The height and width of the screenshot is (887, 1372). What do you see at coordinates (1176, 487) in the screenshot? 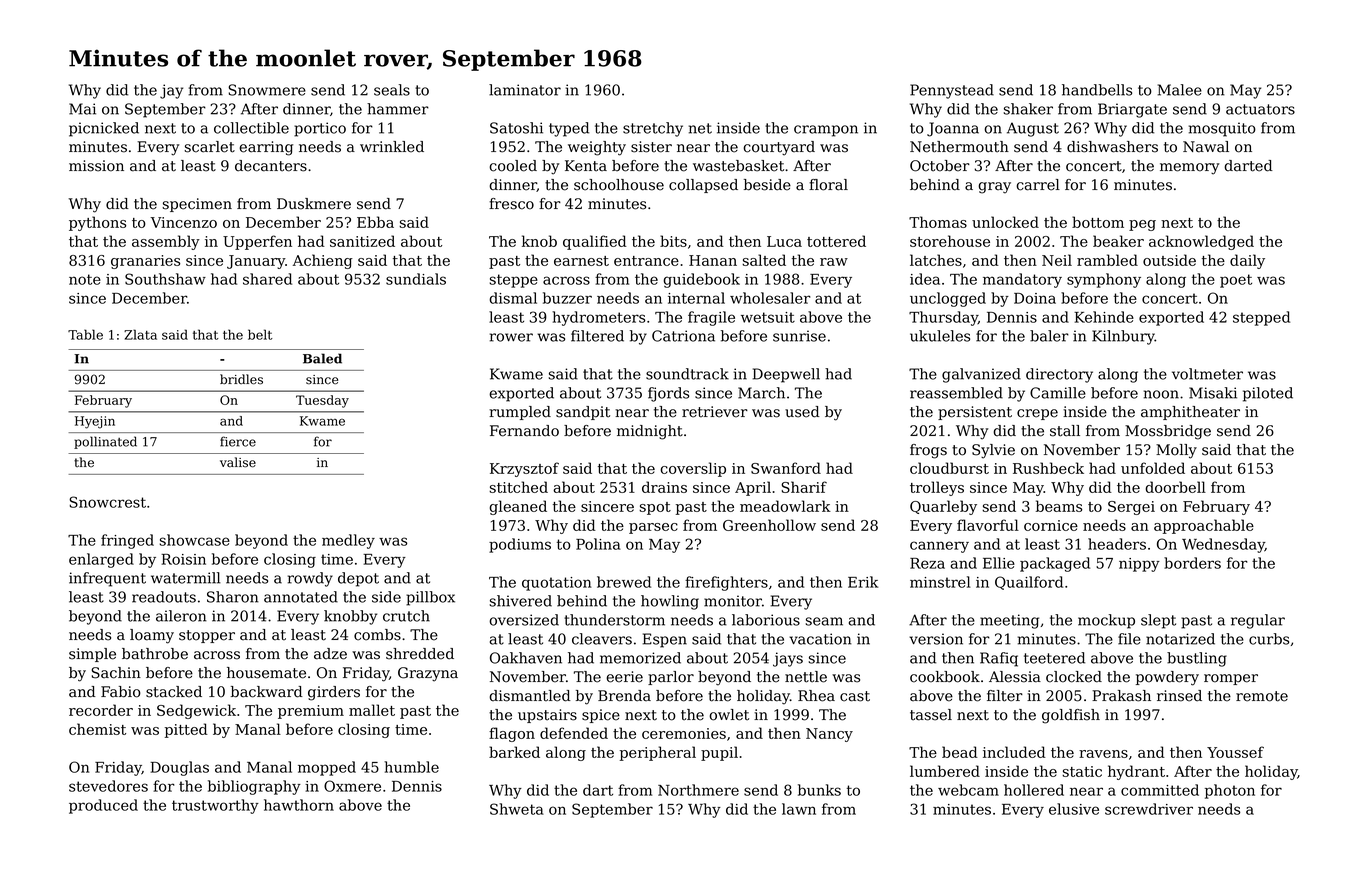
I see `doorbell` at bounding box center [1176, 487].
